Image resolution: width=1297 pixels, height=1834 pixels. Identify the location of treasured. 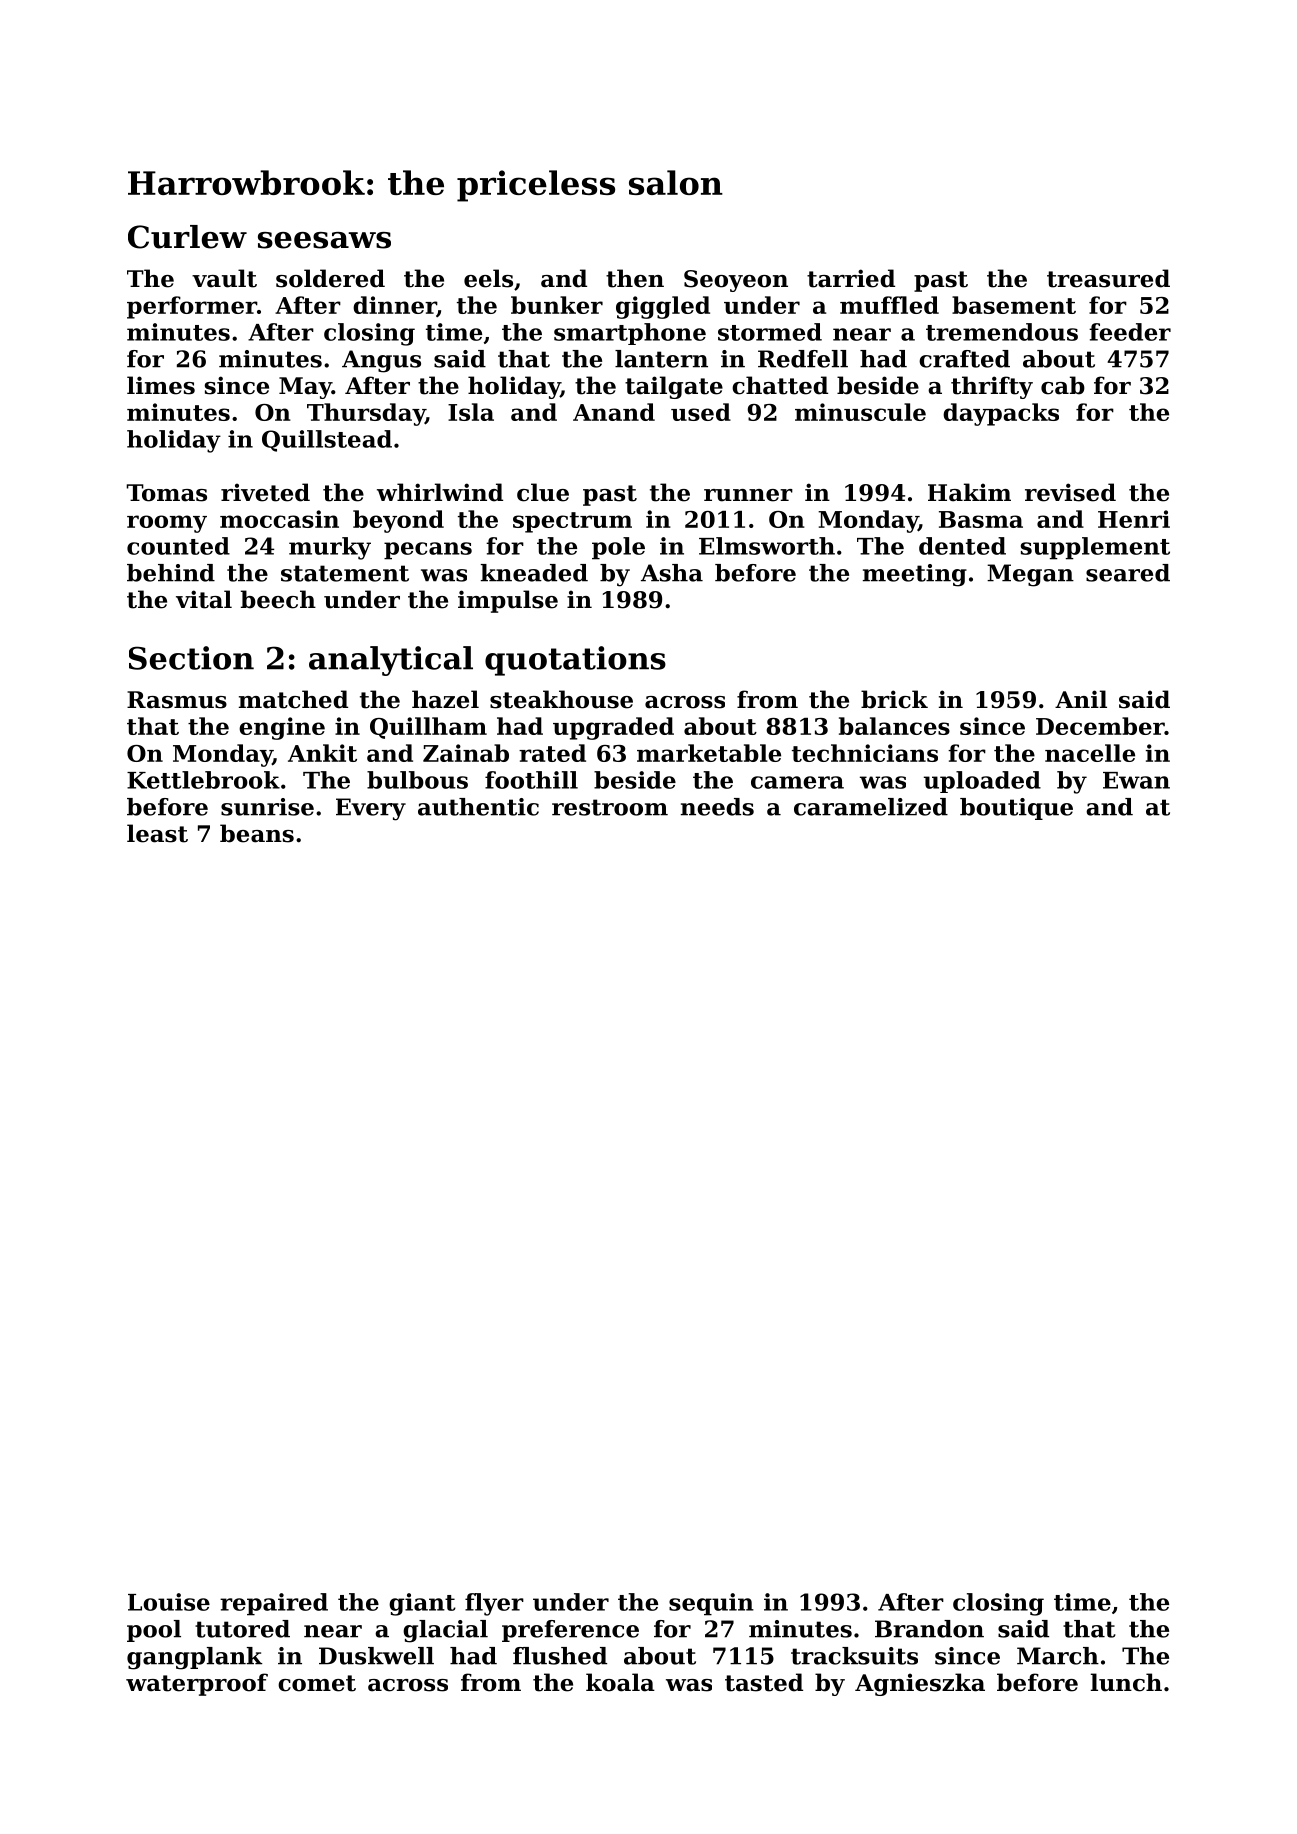
(1108, 278).
